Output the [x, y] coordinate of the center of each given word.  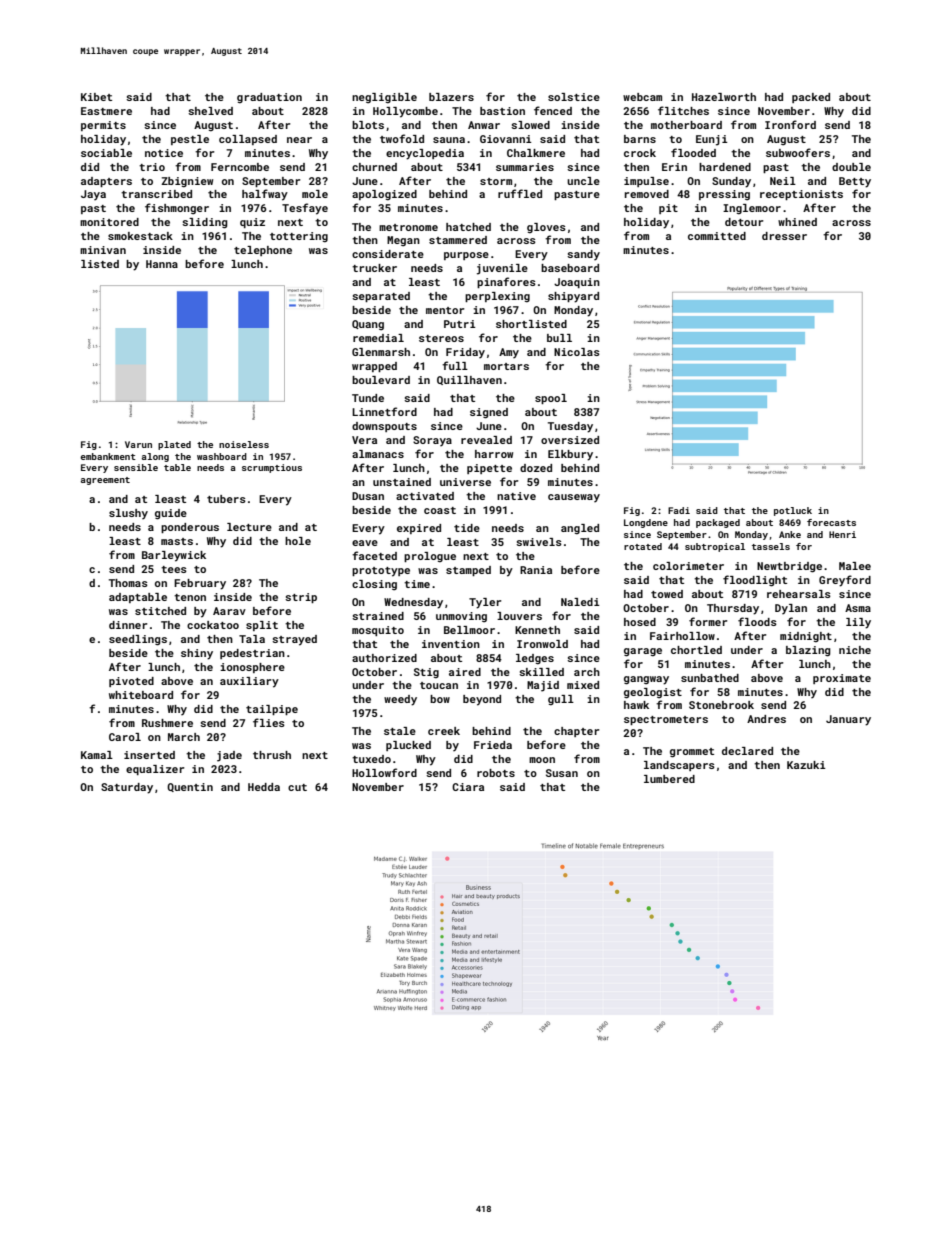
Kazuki [806, 765]
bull [559, 338]
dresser [784, 236]
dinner [128, 625]
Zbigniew [187, 182]
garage [643, 652]
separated [381, 297]
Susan [562, 773]
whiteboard [141, 695]
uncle [583, 181]
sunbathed [710, 678]
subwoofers [798, 152]
